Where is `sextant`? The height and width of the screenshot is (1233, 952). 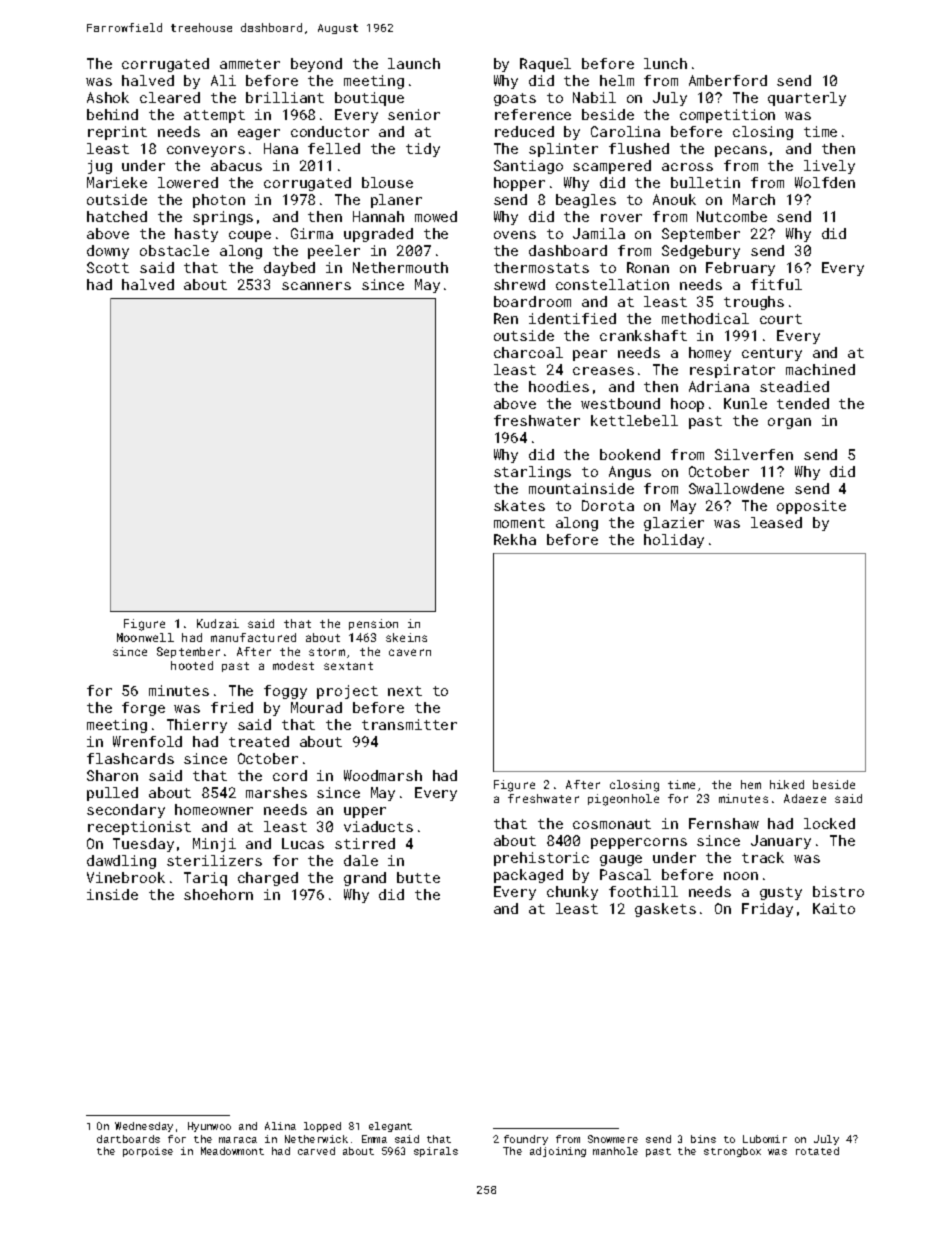
sextant is located at coordinates (348, 666).
